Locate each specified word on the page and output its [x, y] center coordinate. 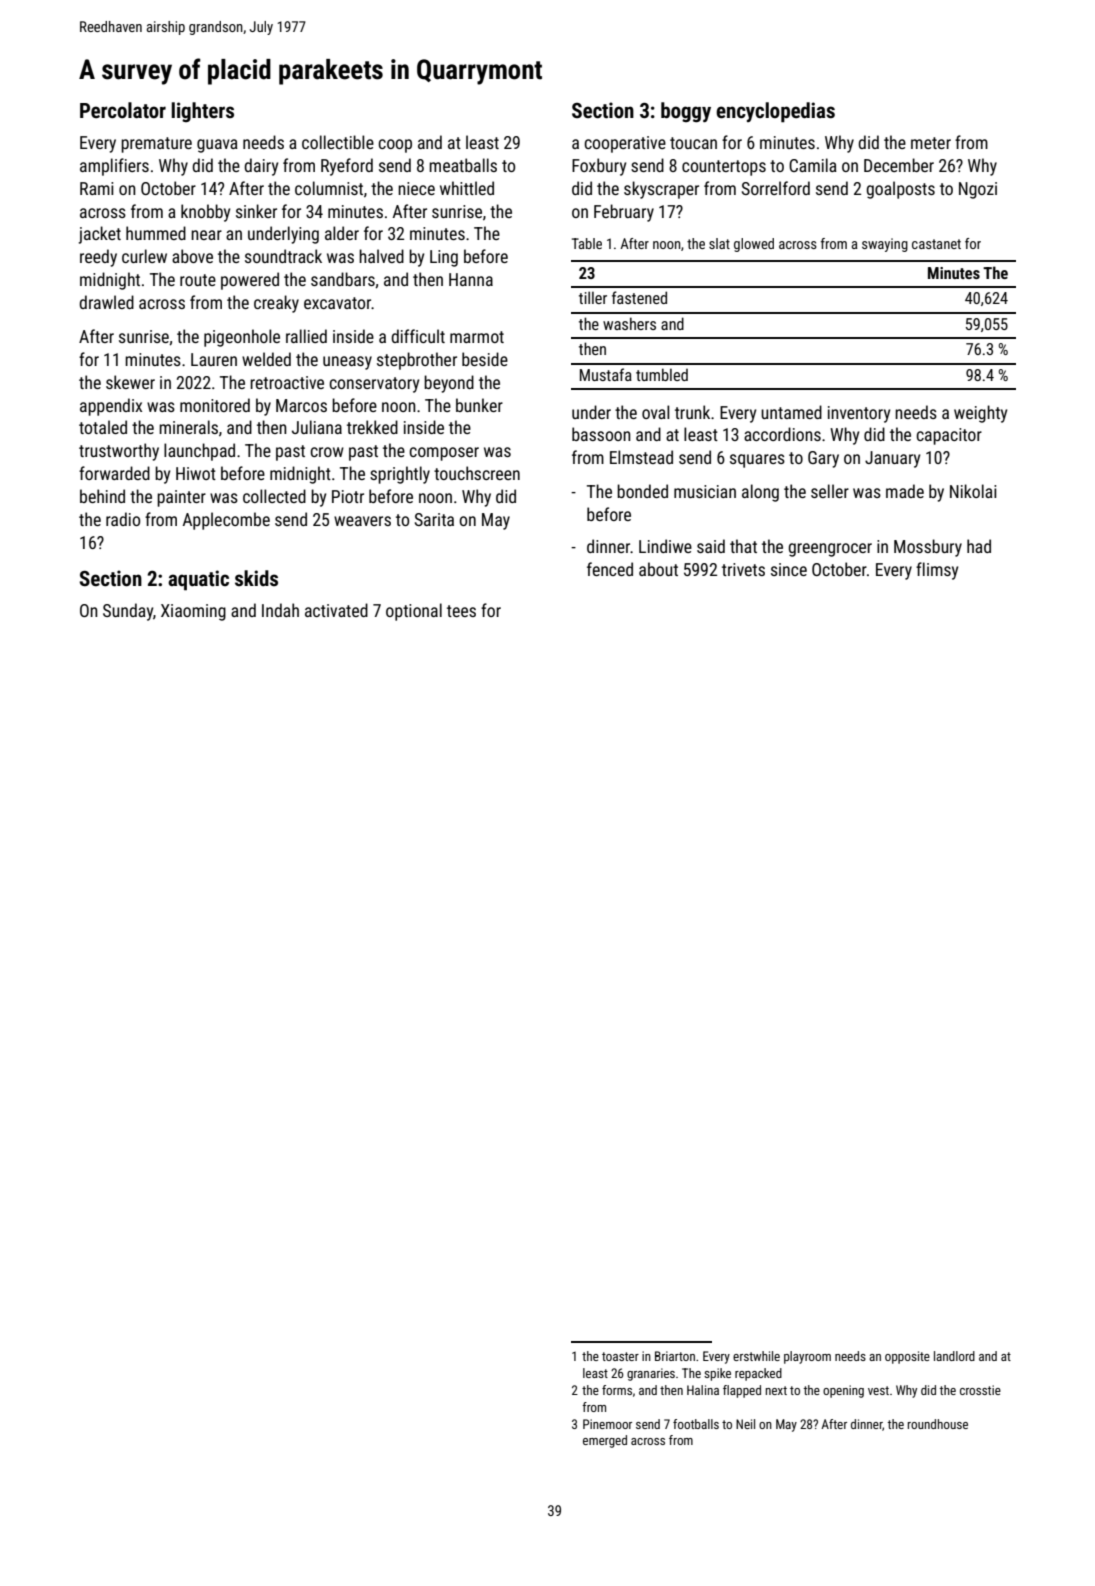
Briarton [675, 1356]
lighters [203, 112]
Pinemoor [607, 1424]
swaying [885, 245]
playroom [807, 1357]
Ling [444, 258]
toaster [620, 1356]
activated [336, 610]
